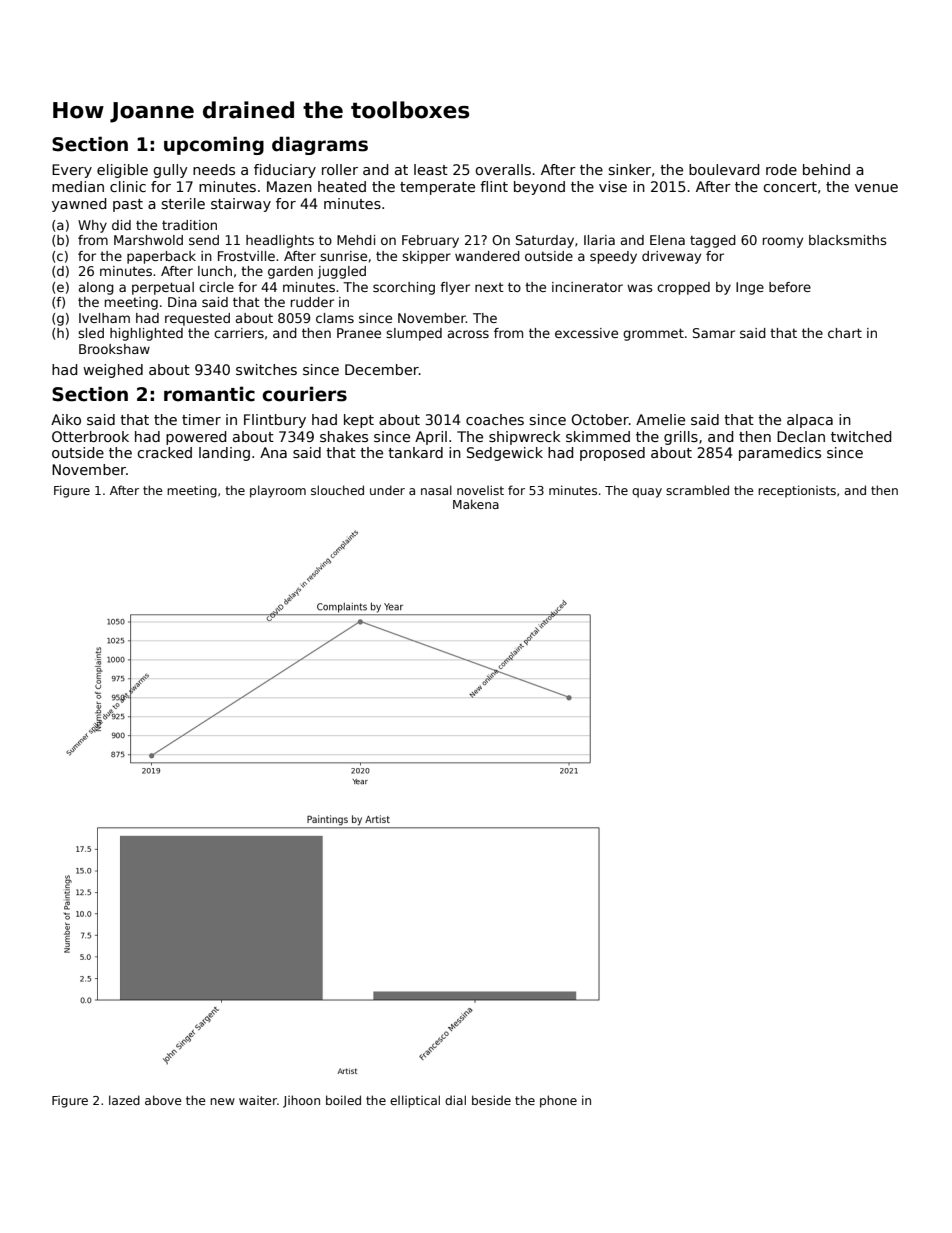 The image size is (952, 1233). I want to click on boulevard, so click(724, 169).
